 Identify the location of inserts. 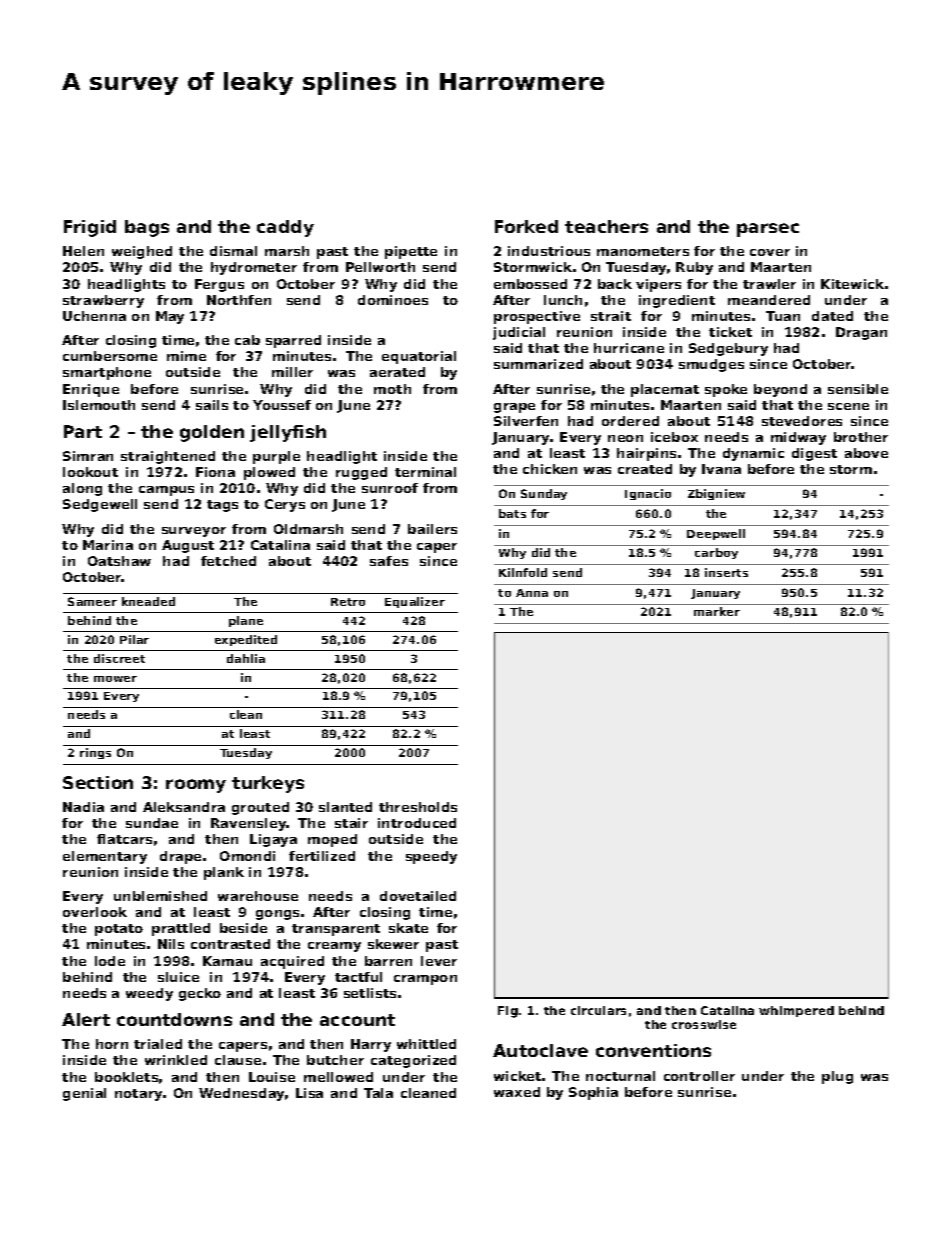
(726, 572).
